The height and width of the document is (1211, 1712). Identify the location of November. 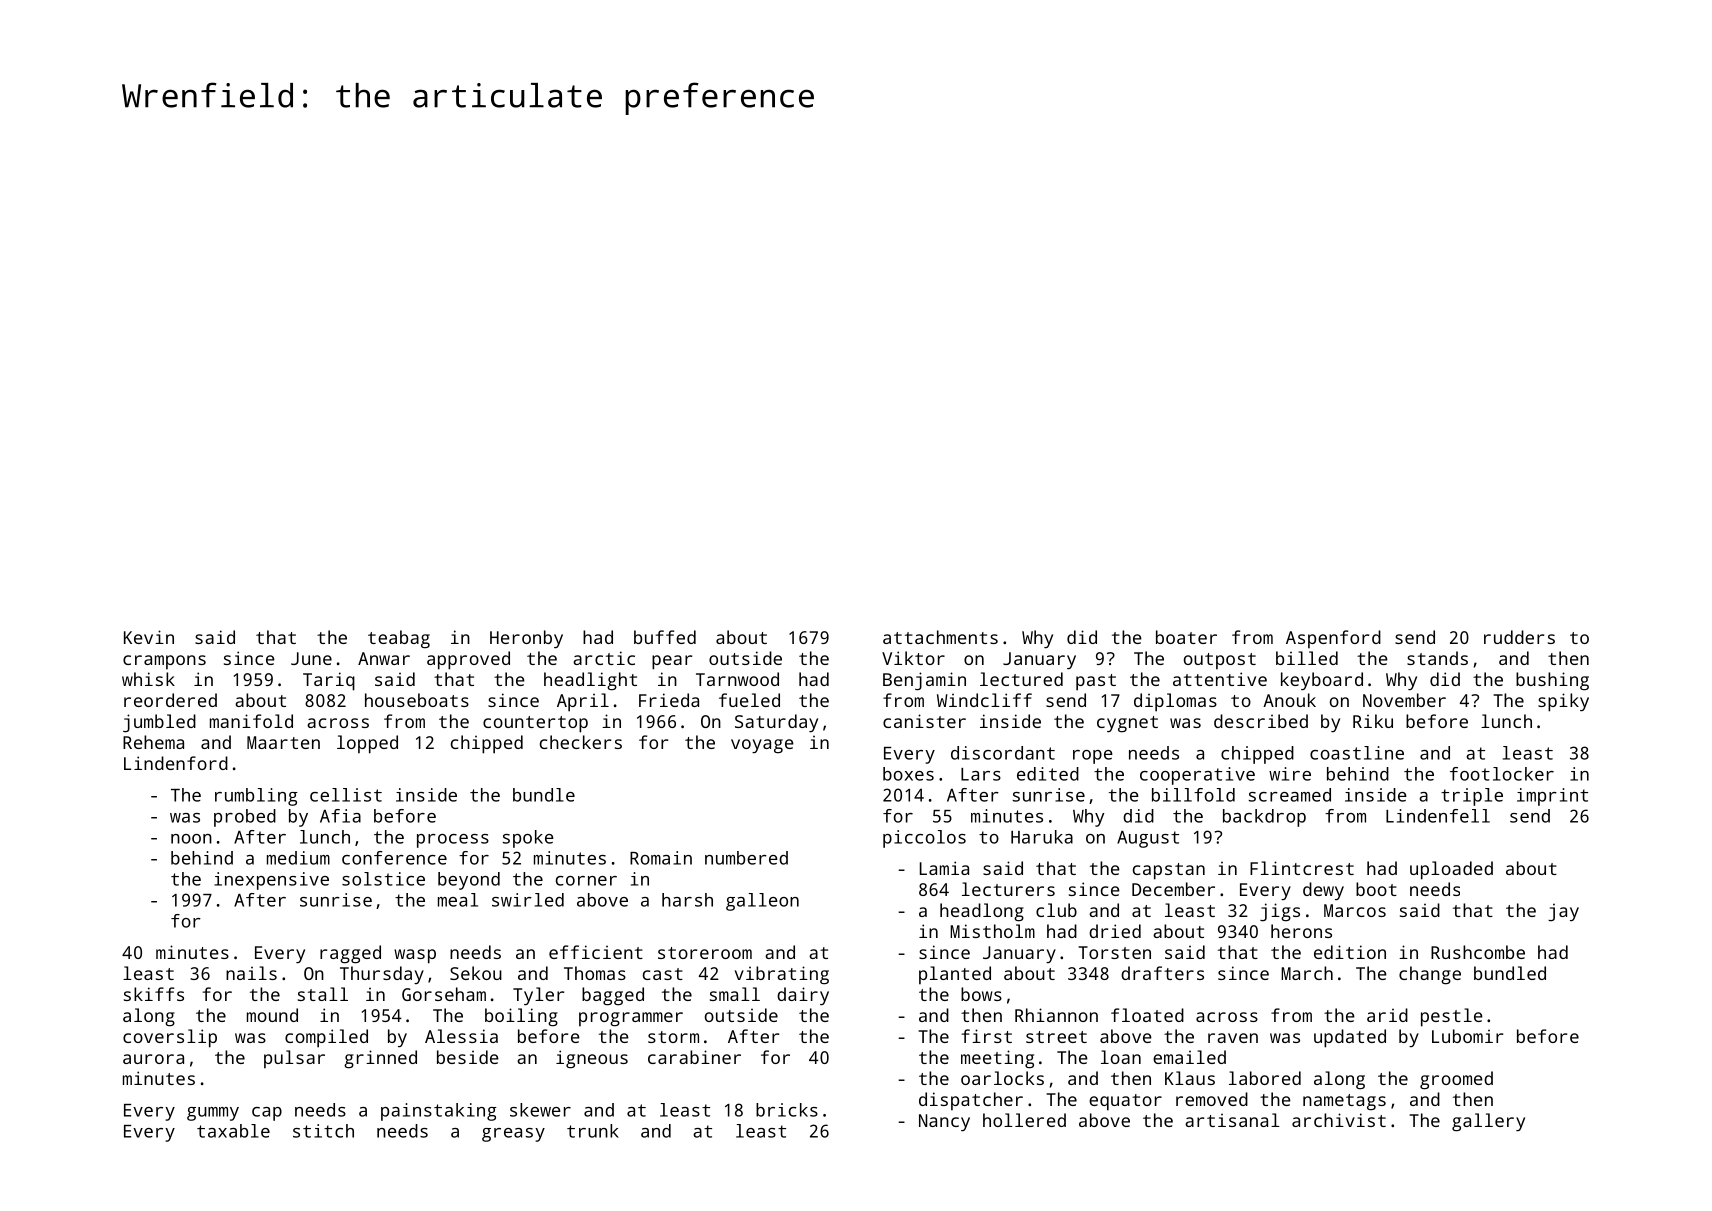
(1404, 700).
